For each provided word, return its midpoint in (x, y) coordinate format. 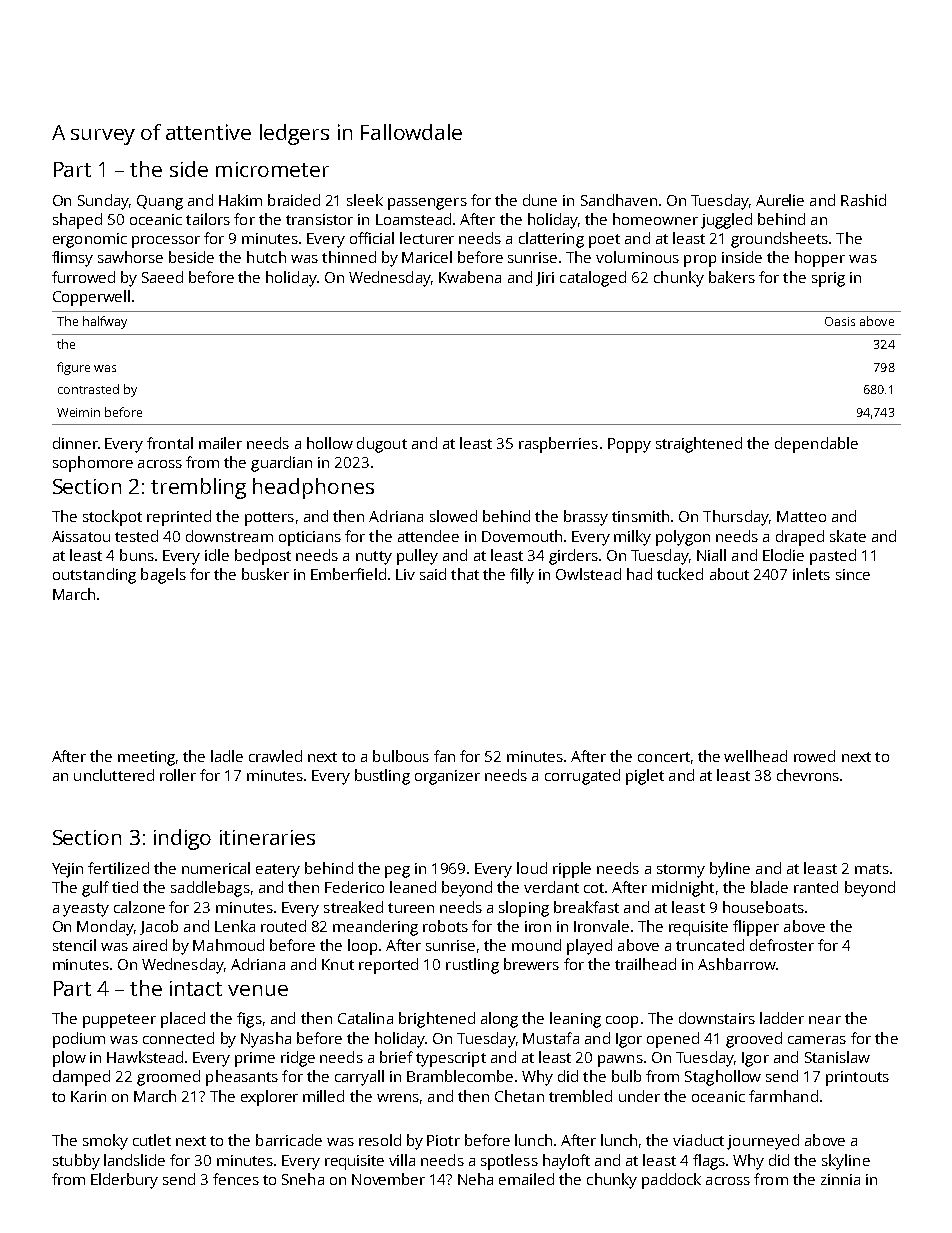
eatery (278, 871)
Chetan (519, 1096)
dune (540, 200)
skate (848, 536)
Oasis (840, 321)
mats (872, 869)
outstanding (94, 576)
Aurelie (780, 200)
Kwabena (470, 277)
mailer (220, 443)
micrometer (272, 169)
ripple (572, 870)
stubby (76, 1162)
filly (522, 576)
